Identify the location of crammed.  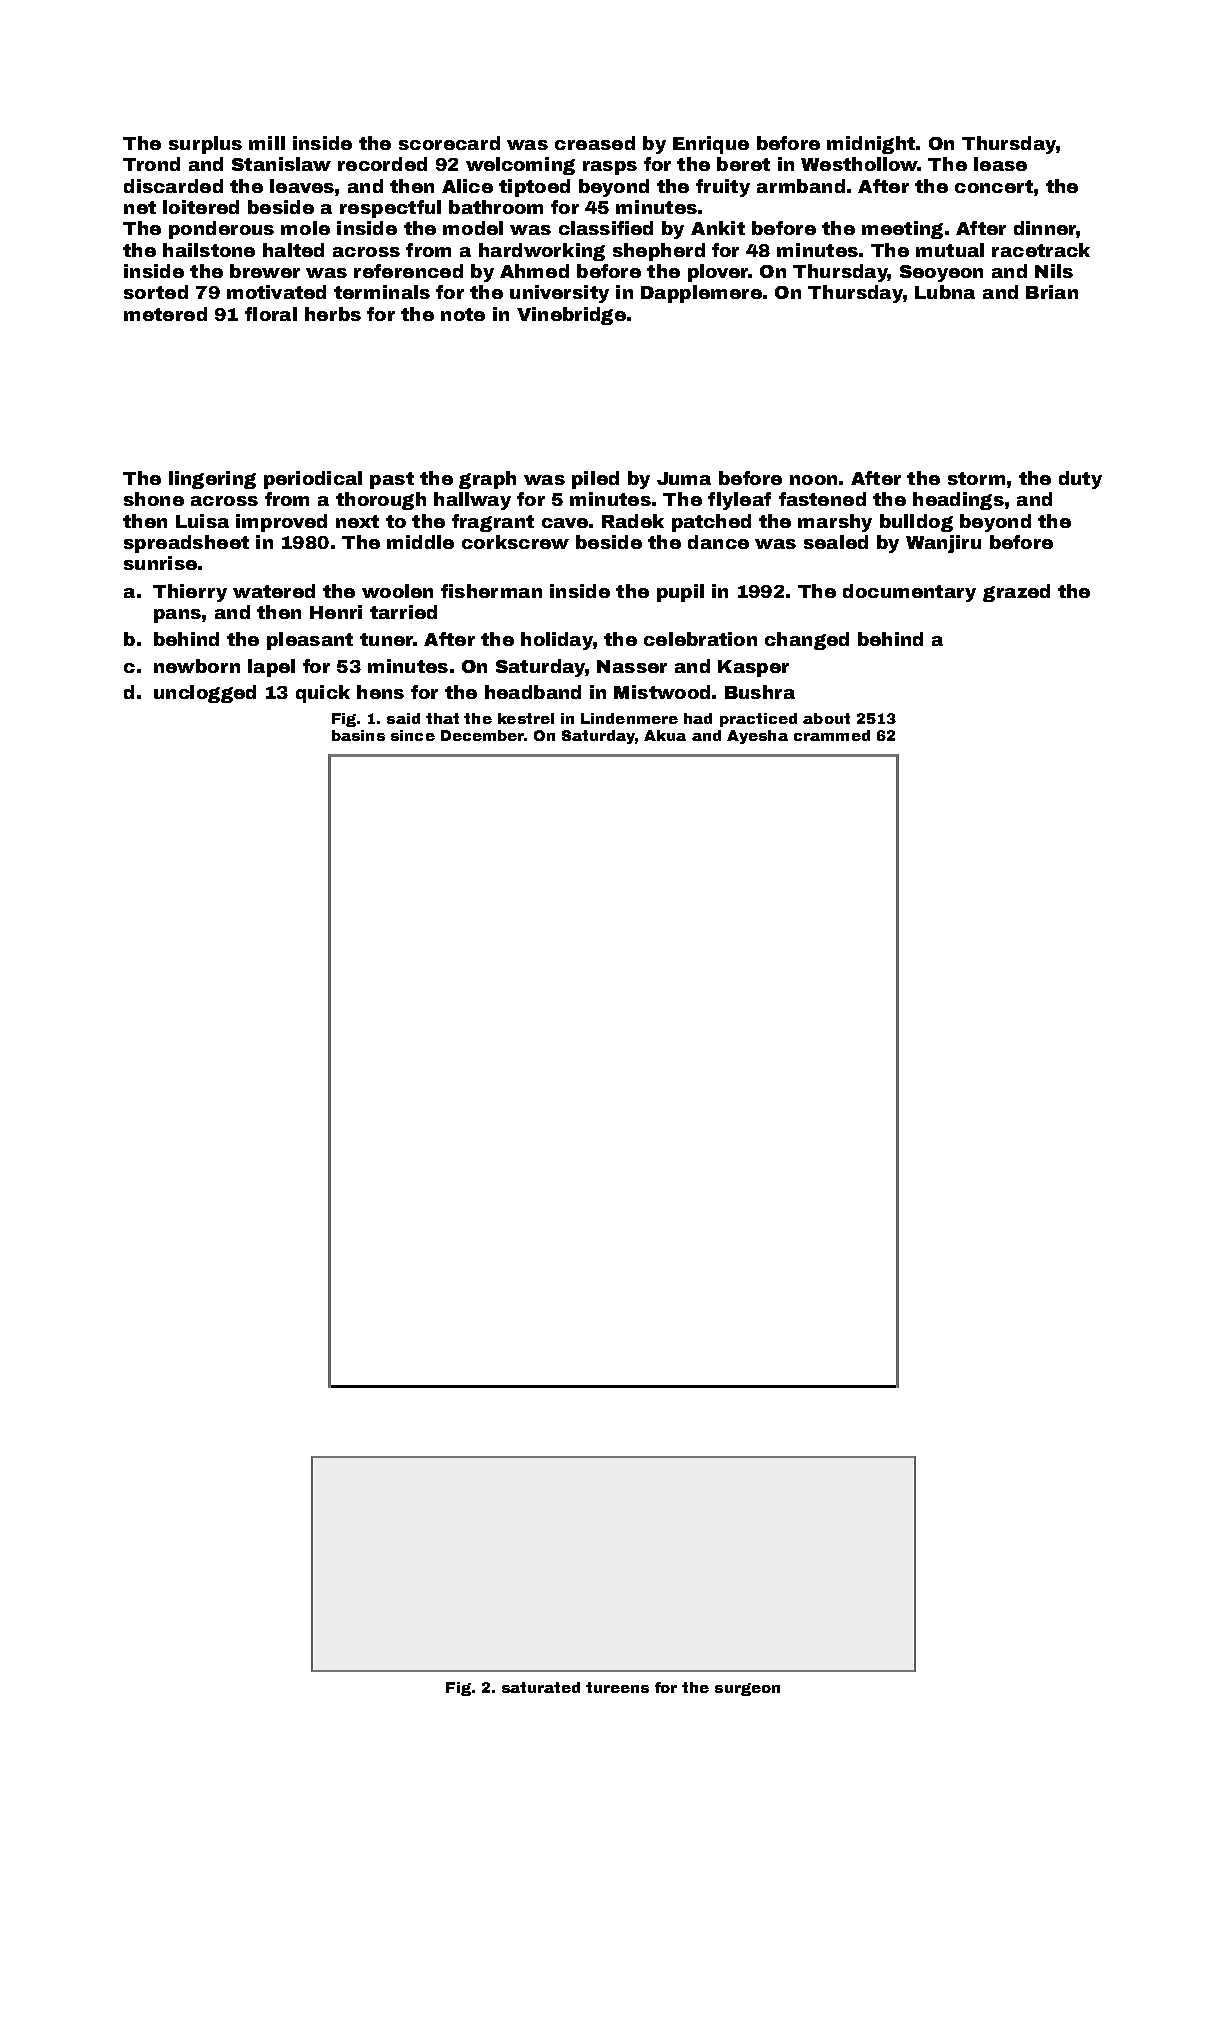
(832, 735).
